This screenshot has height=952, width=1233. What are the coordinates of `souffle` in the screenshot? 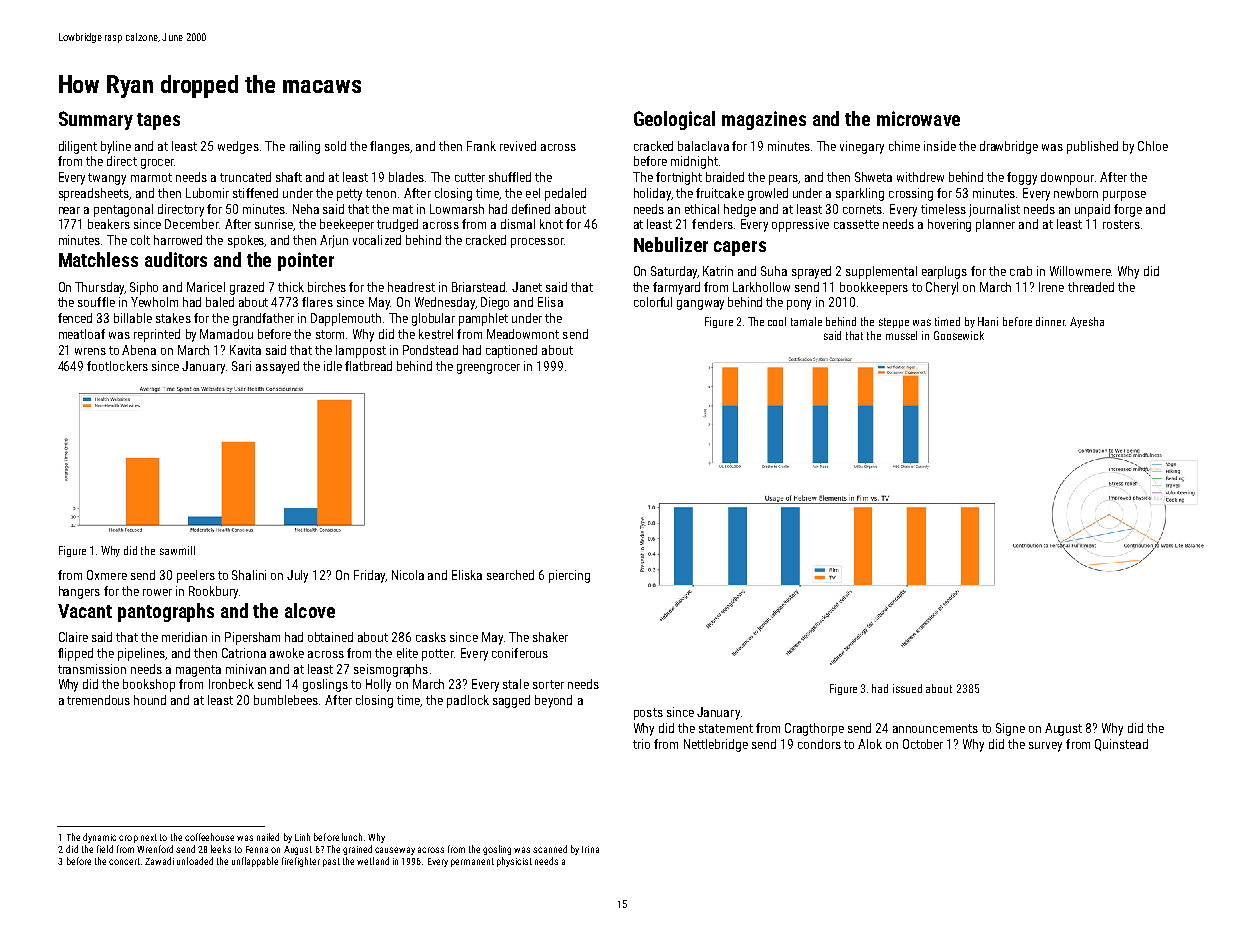 It's located at (96, 302).
